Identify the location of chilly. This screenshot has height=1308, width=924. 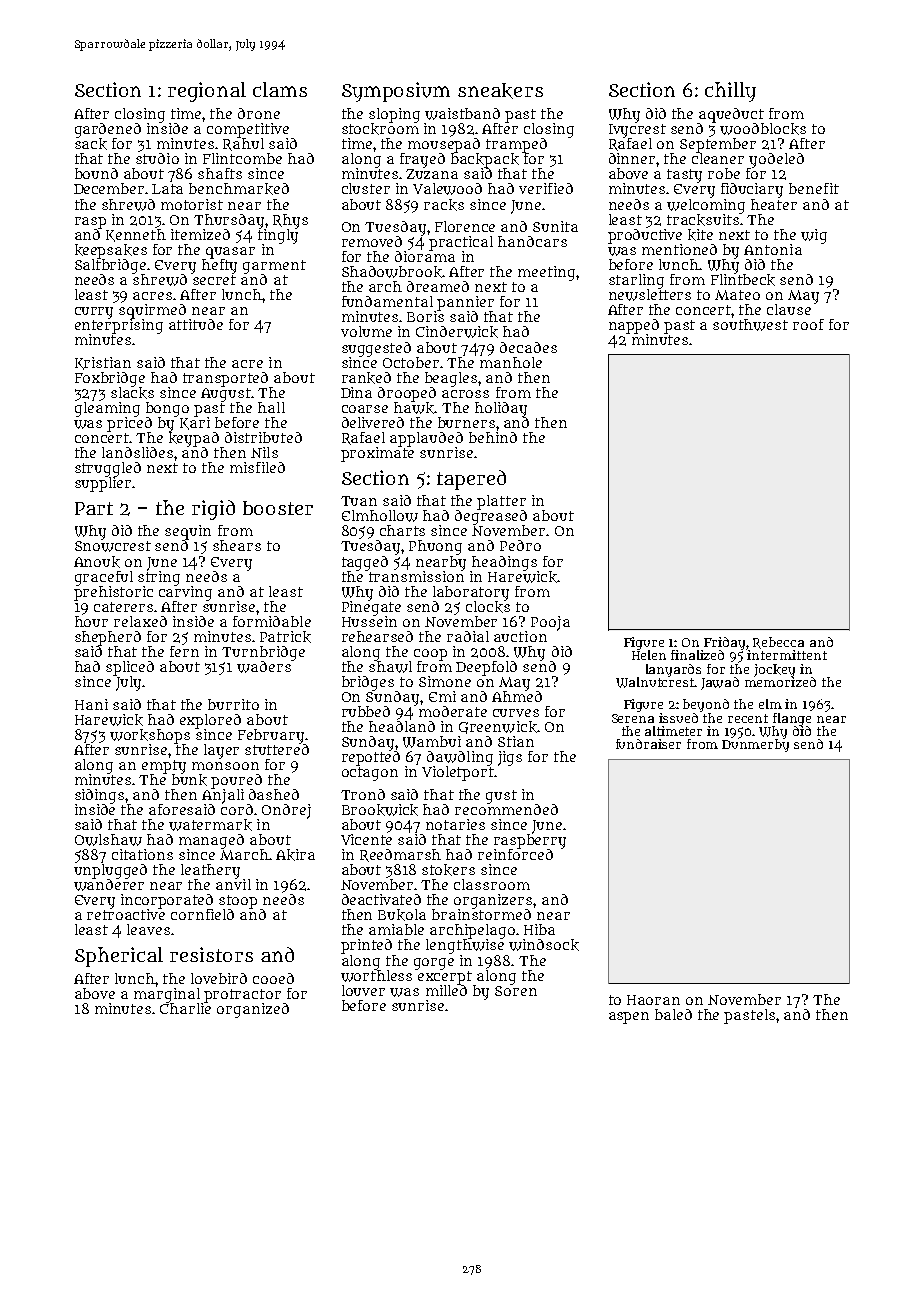
(730, 92).
